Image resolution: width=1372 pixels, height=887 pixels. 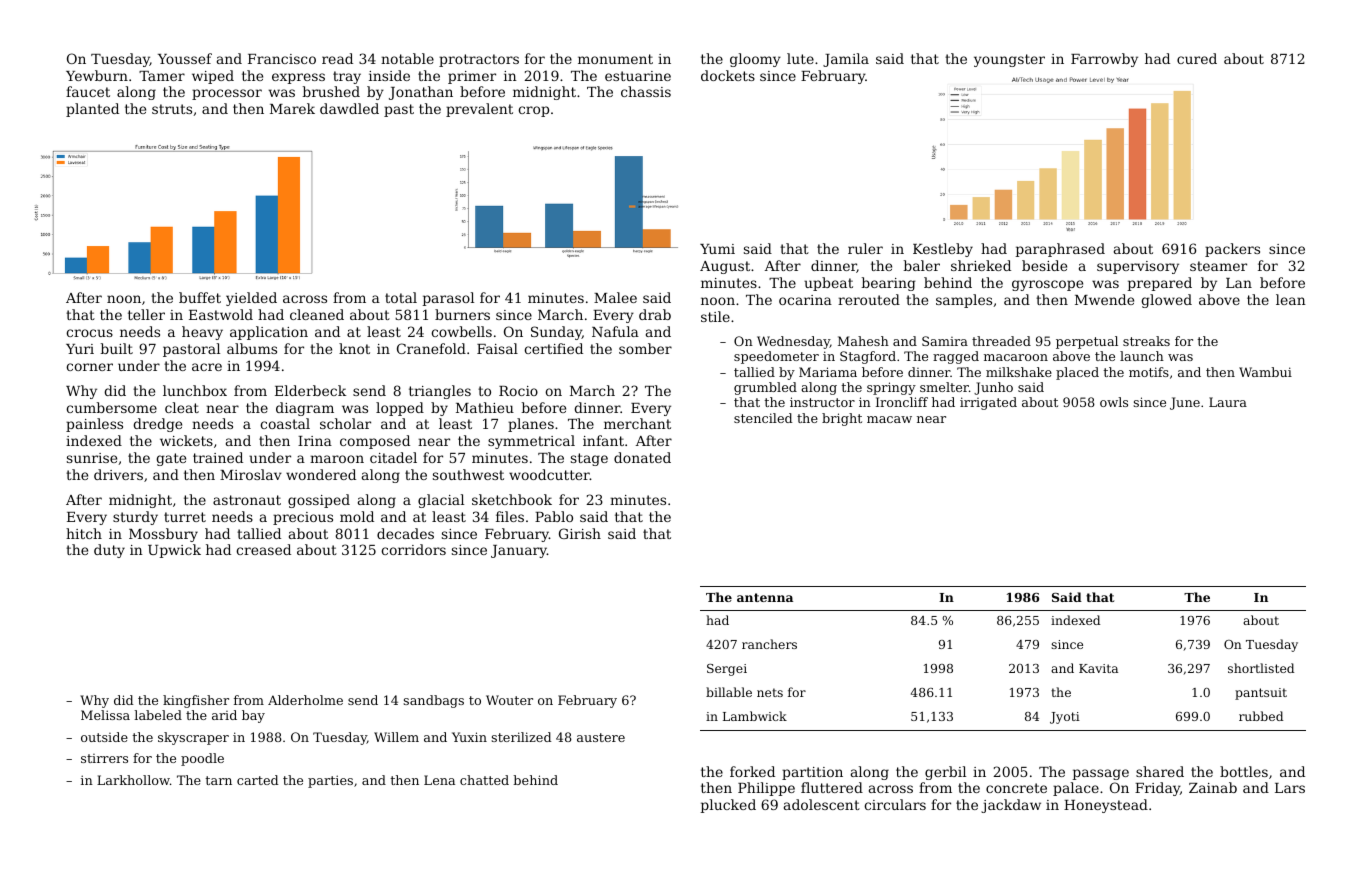 What do you see at coordinates (349, 108) in the image?
I see `dawdled` at bounding box center [349, 108].
